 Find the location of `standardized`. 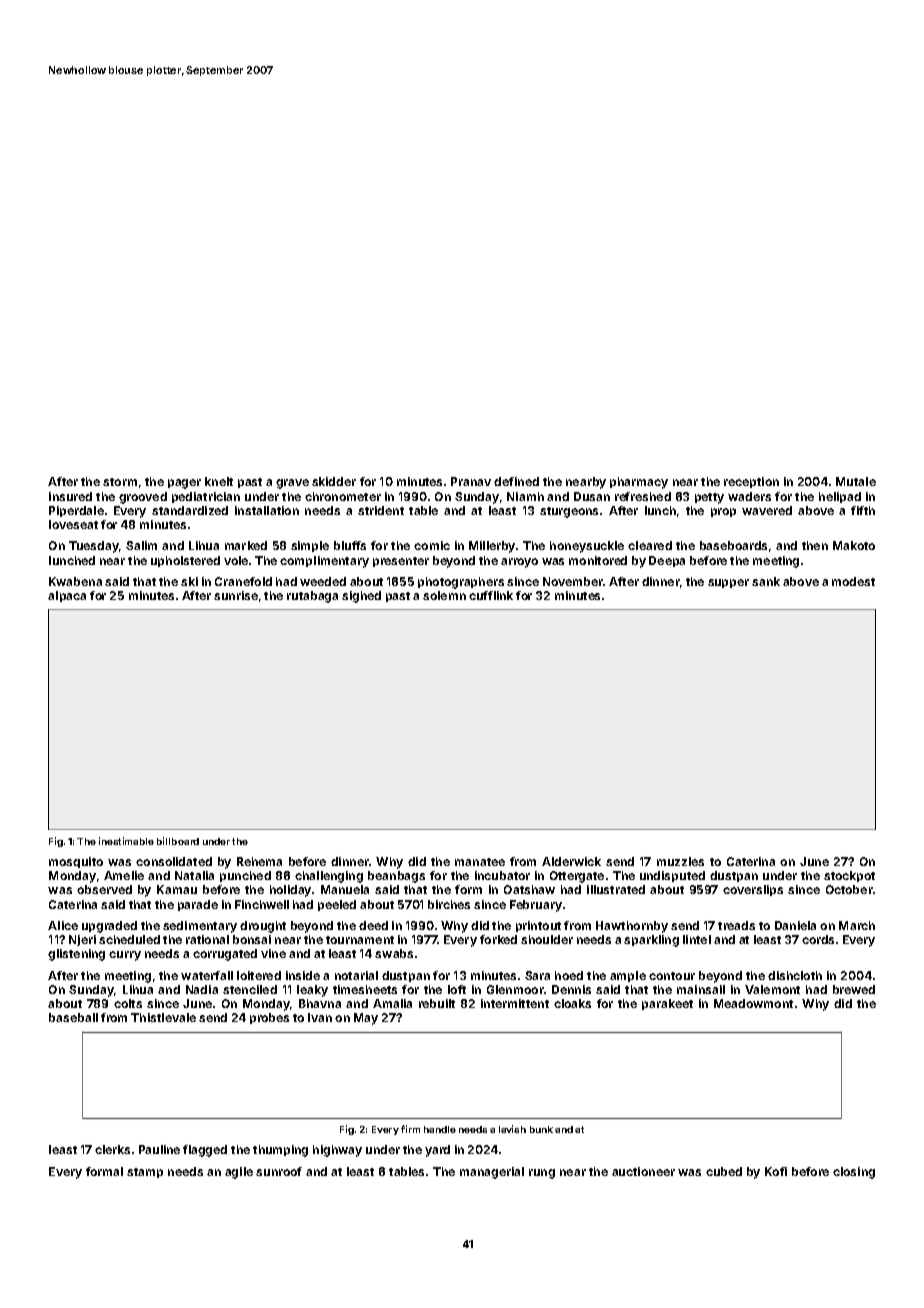

standardized is located at coordinates (190, 510).
